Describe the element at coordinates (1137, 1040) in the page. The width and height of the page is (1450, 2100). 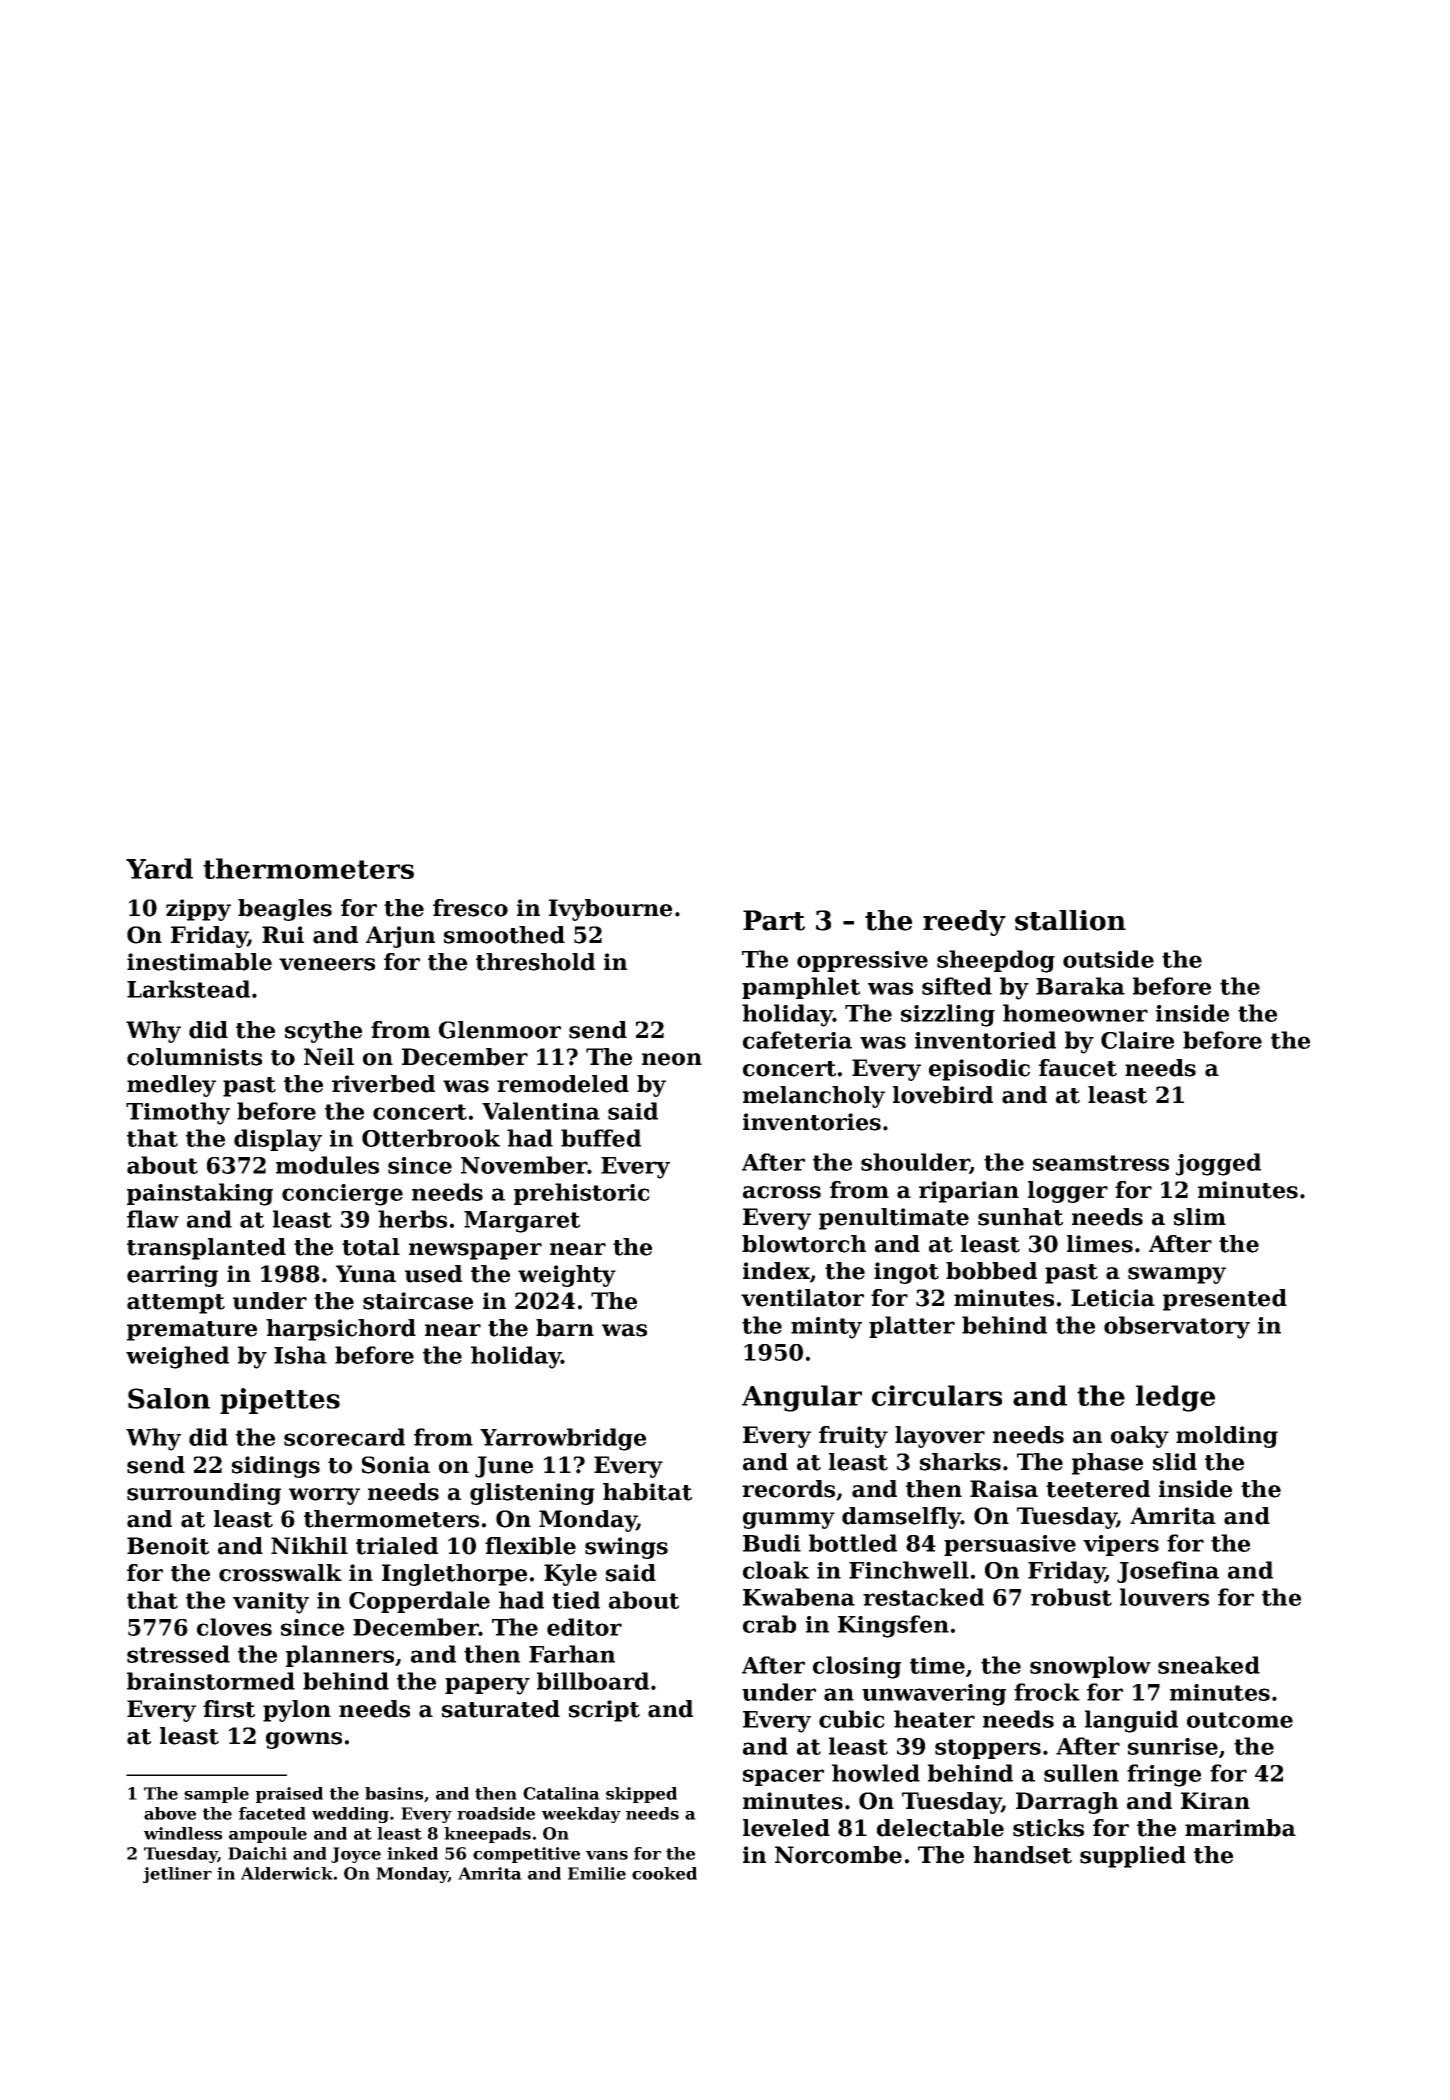
I see `Claire` at that location.
